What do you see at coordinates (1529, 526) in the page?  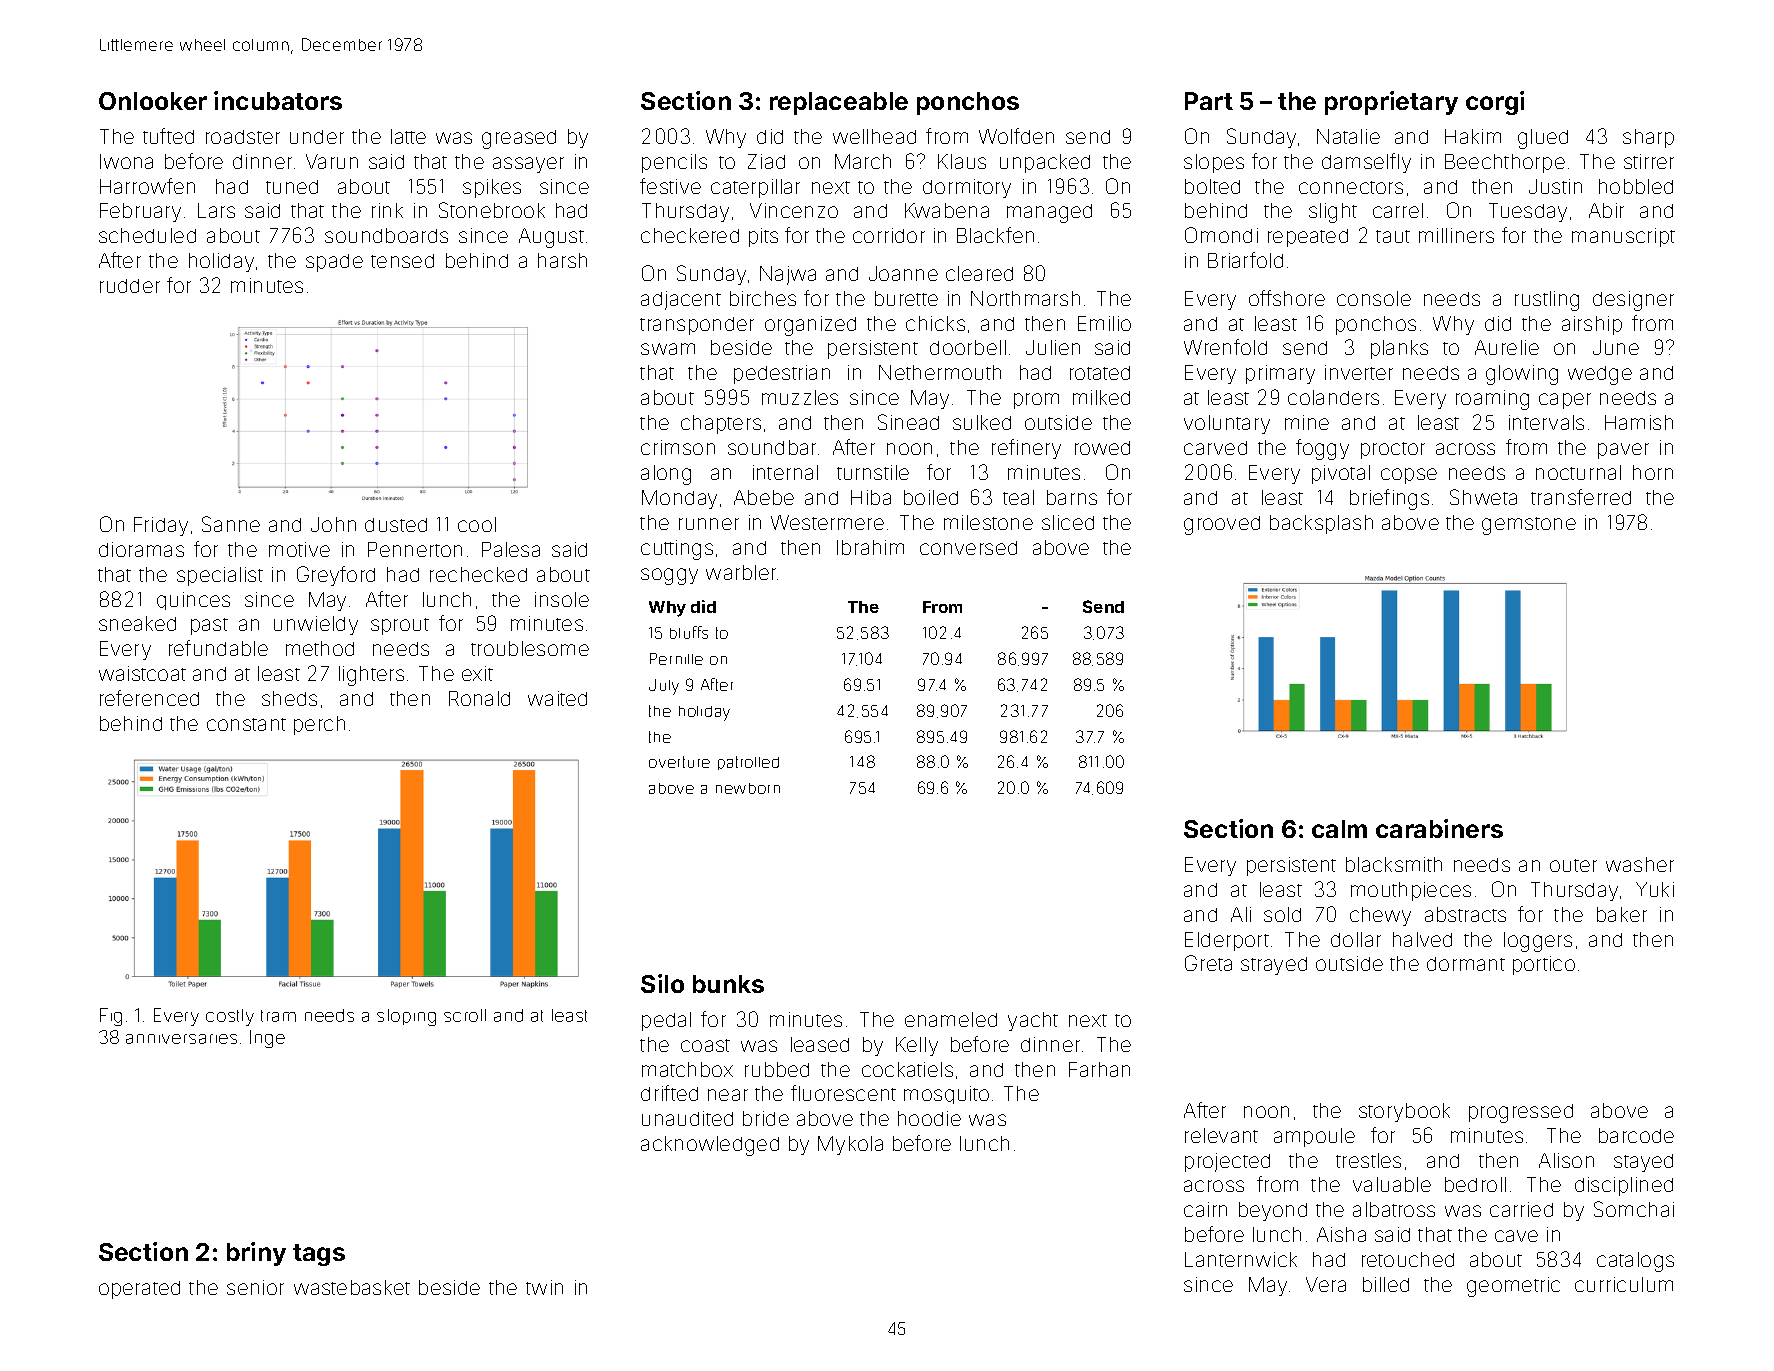 I see `gemstone` at bounding box center [1529, 526].
